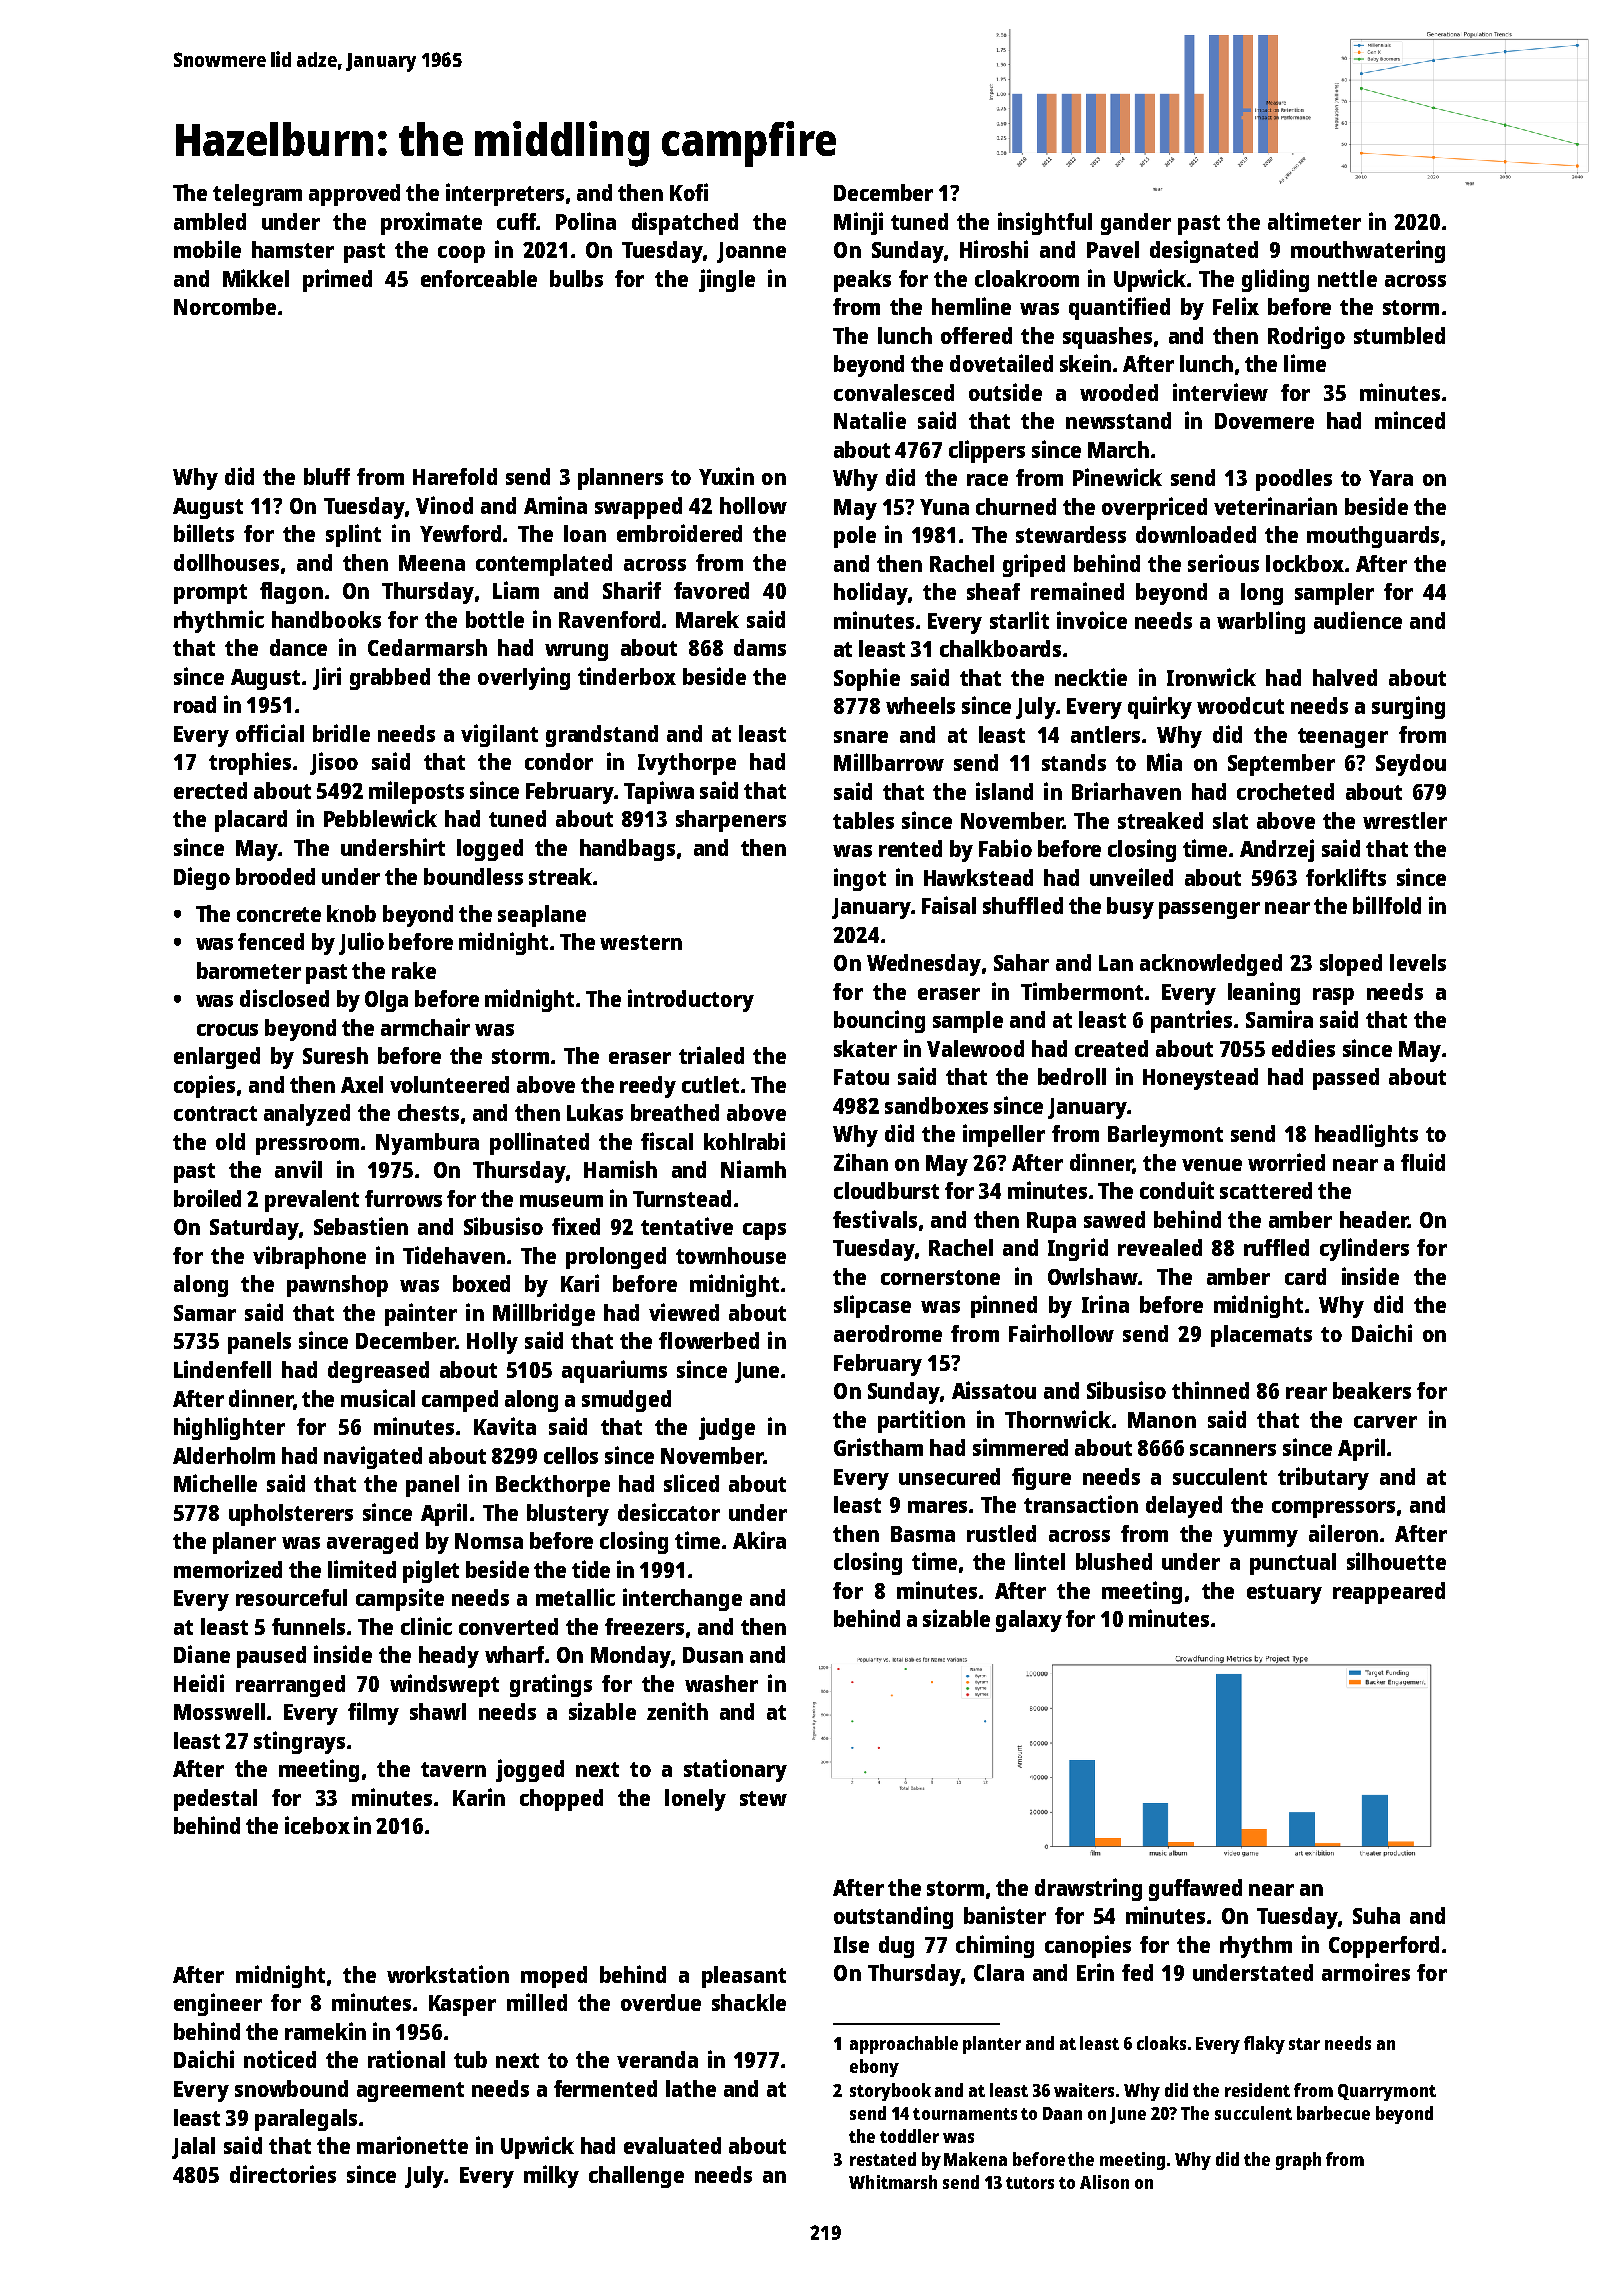 This image has height=2292, width=1620. I want to click on Alison, so click(1104, 2182).
